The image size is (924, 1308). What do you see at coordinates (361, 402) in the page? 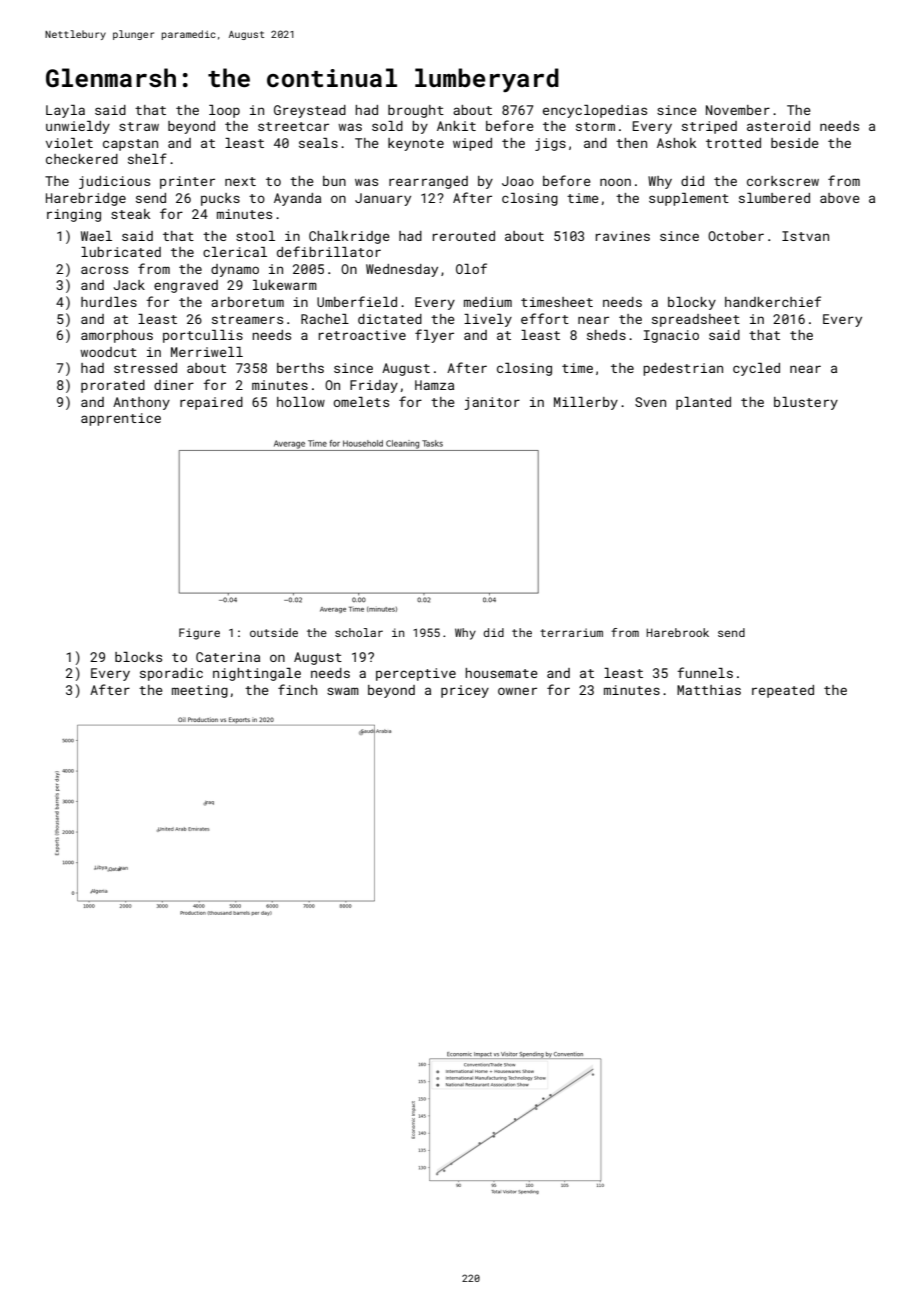
I see `omelets` at bounding box center [361, 402].
